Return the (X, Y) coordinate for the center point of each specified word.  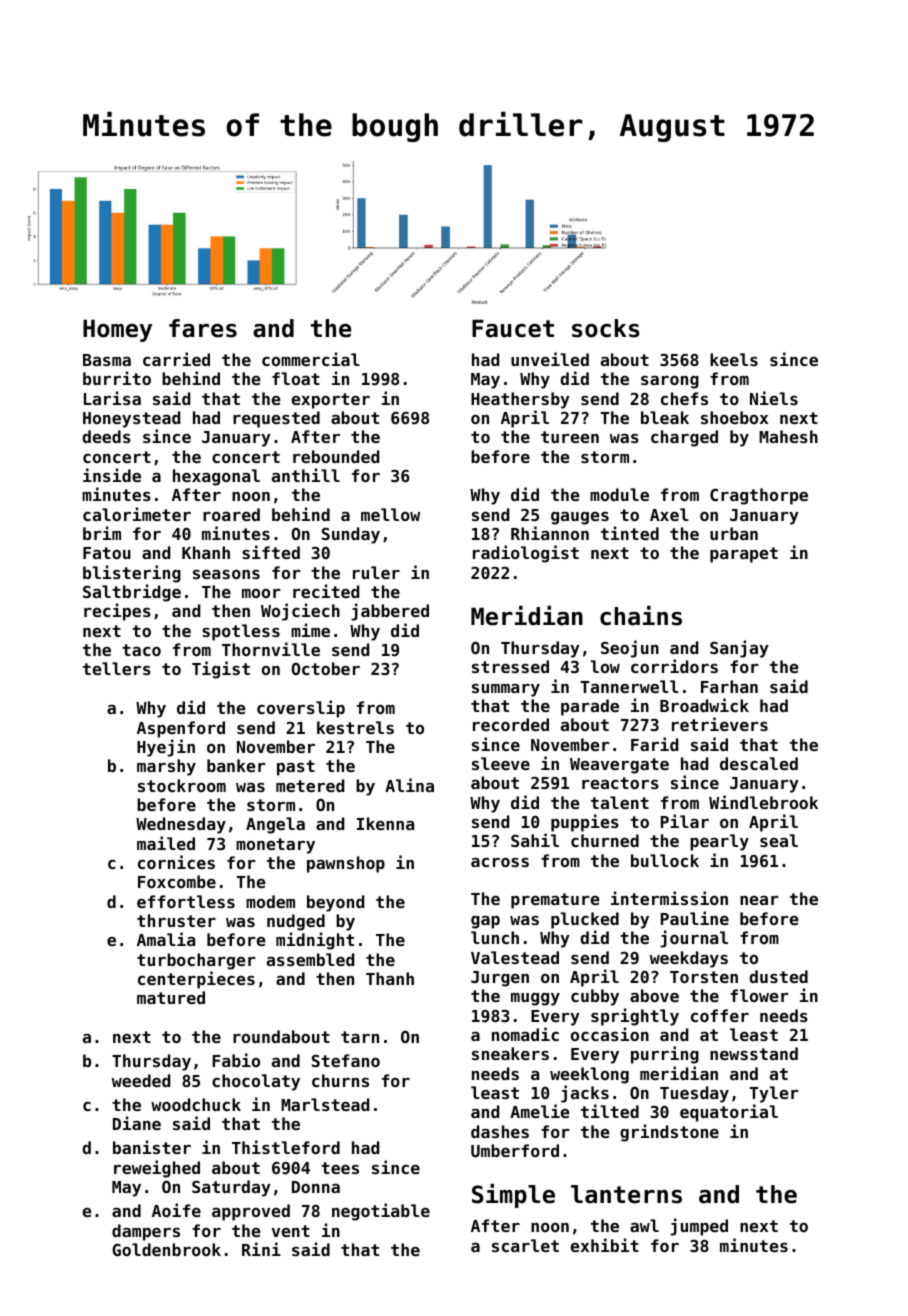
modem (270, 901)
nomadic (525, 1034)
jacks (585, 1094)
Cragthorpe (759, 496)
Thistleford (286, 1147)
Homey (117, 331)
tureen (570, 437)
